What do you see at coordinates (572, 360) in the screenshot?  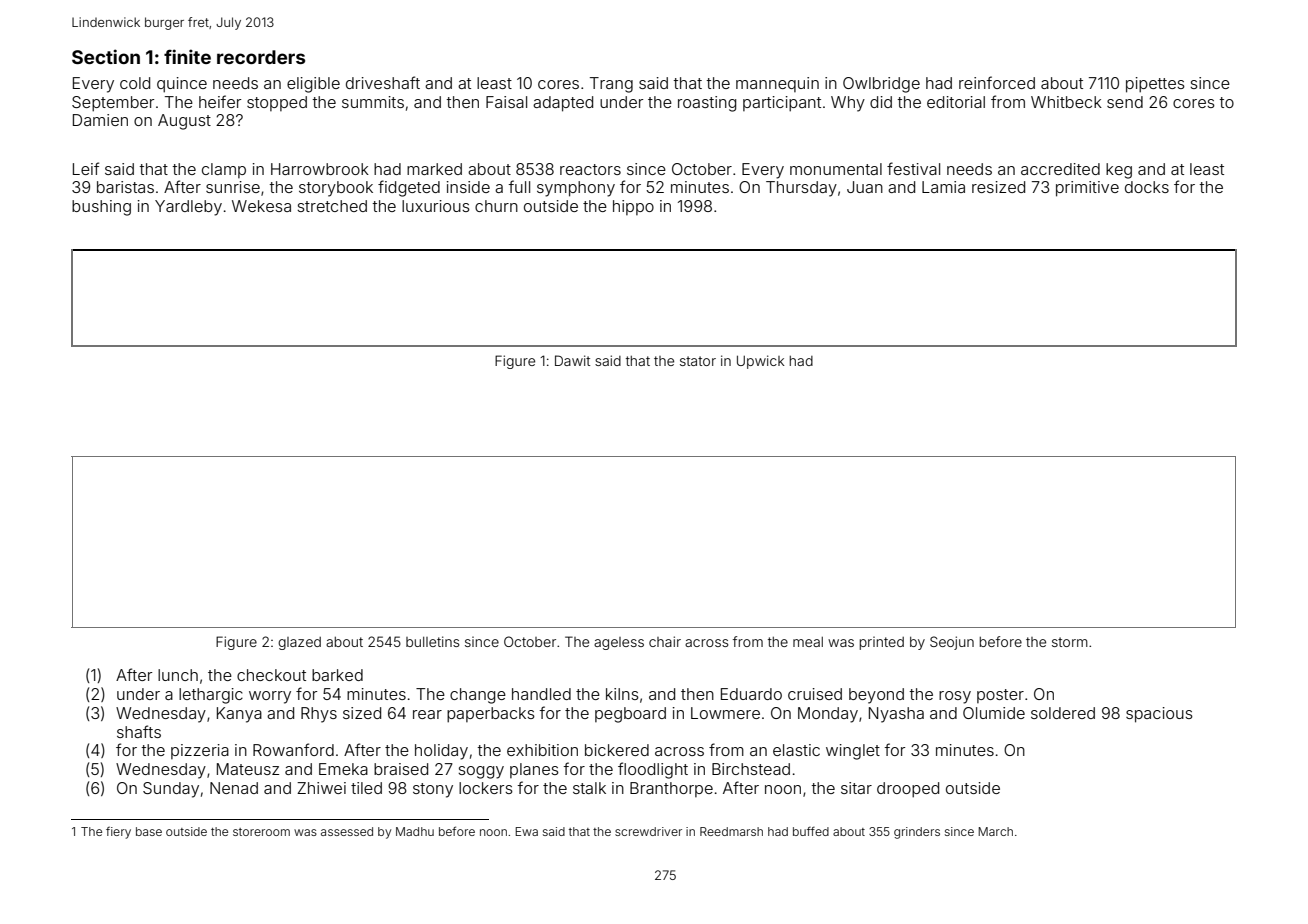 I see `Dawit` at bounding box center [572, 360].
